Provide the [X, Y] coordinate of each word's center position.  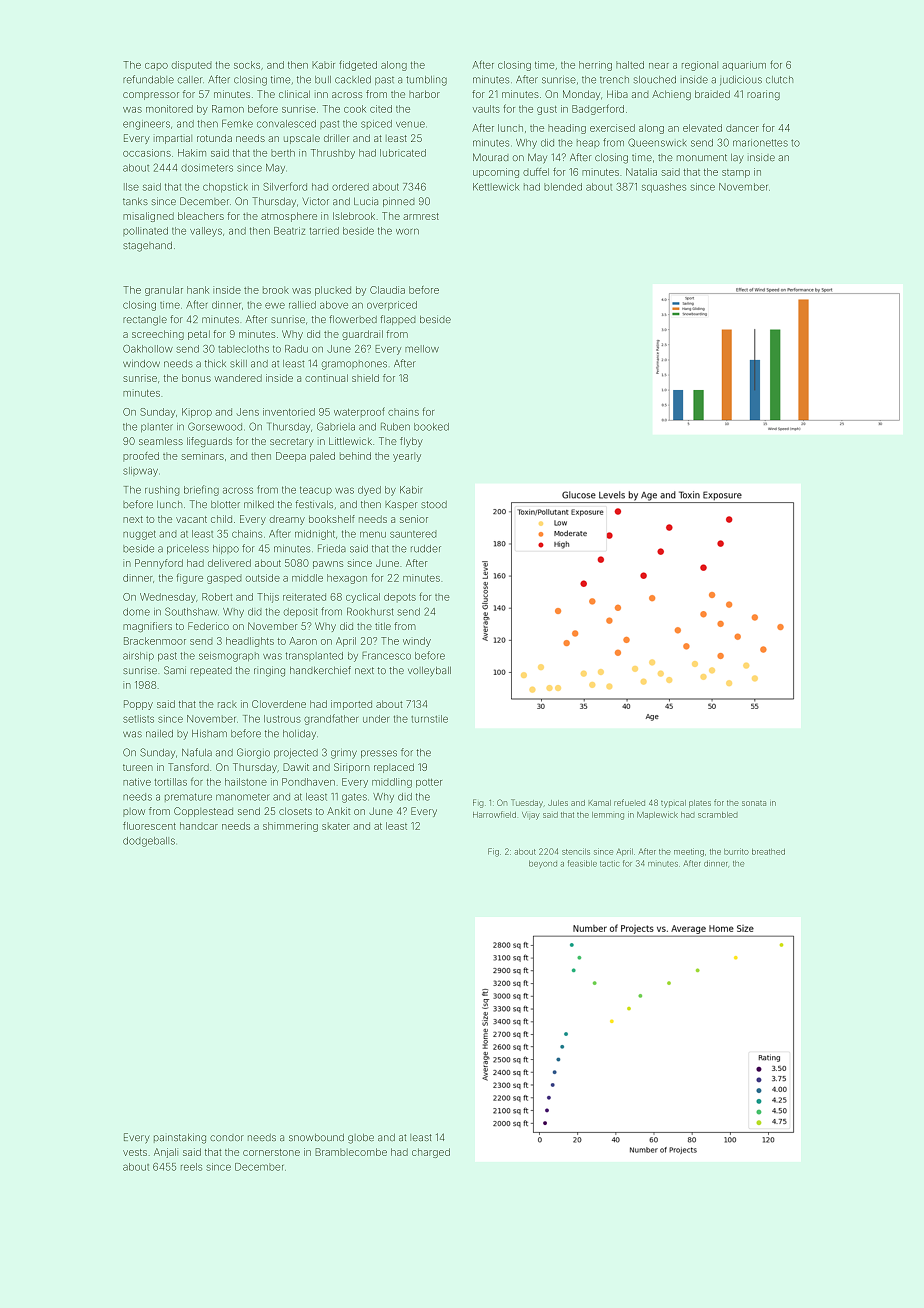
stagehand [147, 247]
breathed [768, 852]
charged [431, 1153]
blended [563, 187]
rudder [426, 549]
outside [263, 578]
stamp [736, 173]
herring [595, 66]
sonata [754, 803]
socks [247, 65]
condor [227, 1138]
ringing [269, 671]
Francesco [386, 656]
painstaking [180, 1138]
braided [712, 94]
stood [434, 504]
